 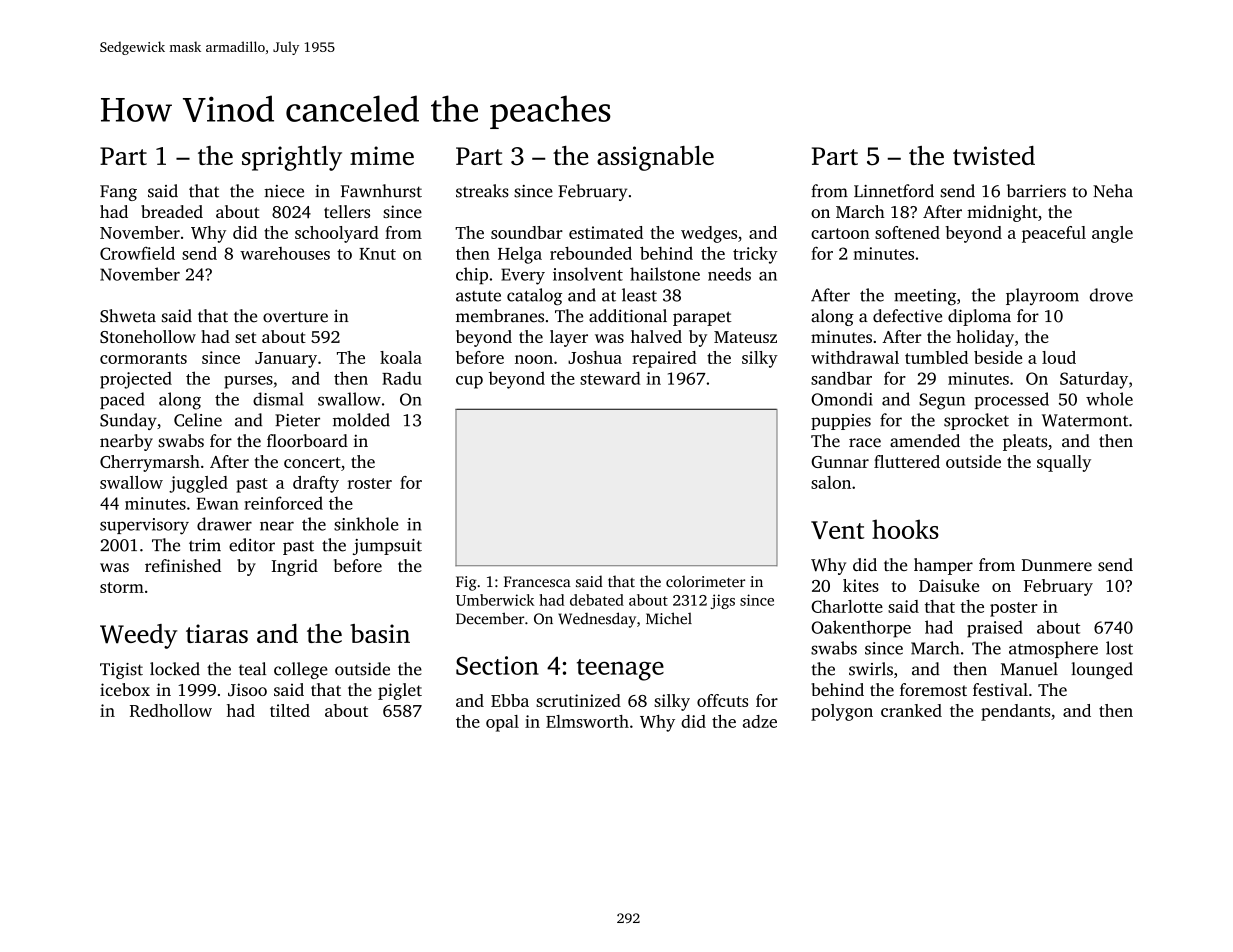 What do you see at coordinates (841, 422) in the image?
I see `puppies` at bounding box center [841, 422].
